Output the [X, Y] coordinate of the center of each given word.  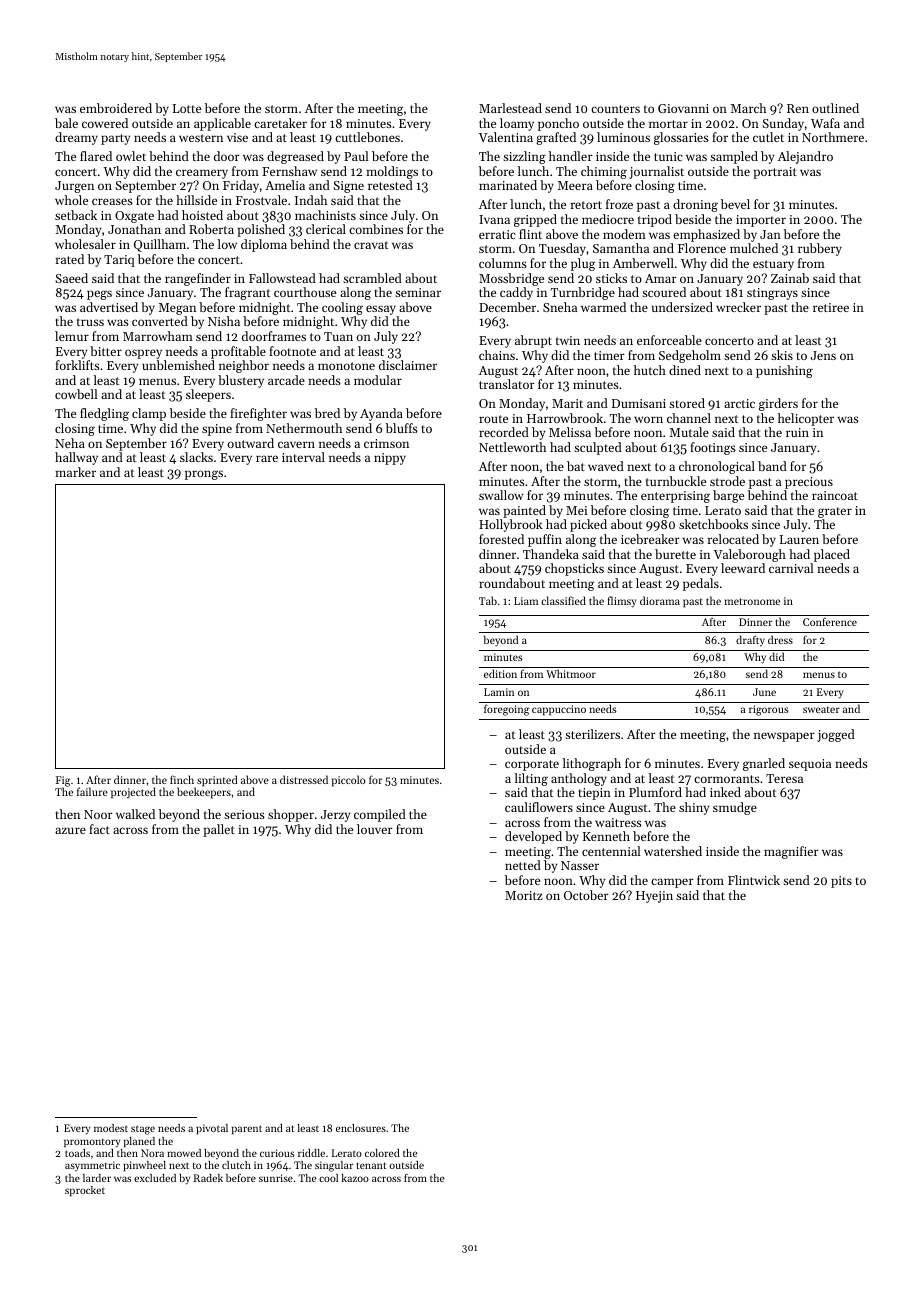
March [748, 108]
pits [841, 882]
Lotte [187, 108]
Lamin [499, 692]
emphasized [706, 235]
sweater [821, 709]
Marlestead [510, 108]
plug [583, 264]
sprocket [85, 1191]
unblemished [178, 365]
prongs [204, 475]
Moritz [524, 895]
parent [247, 1129]
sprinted [217, 781]
